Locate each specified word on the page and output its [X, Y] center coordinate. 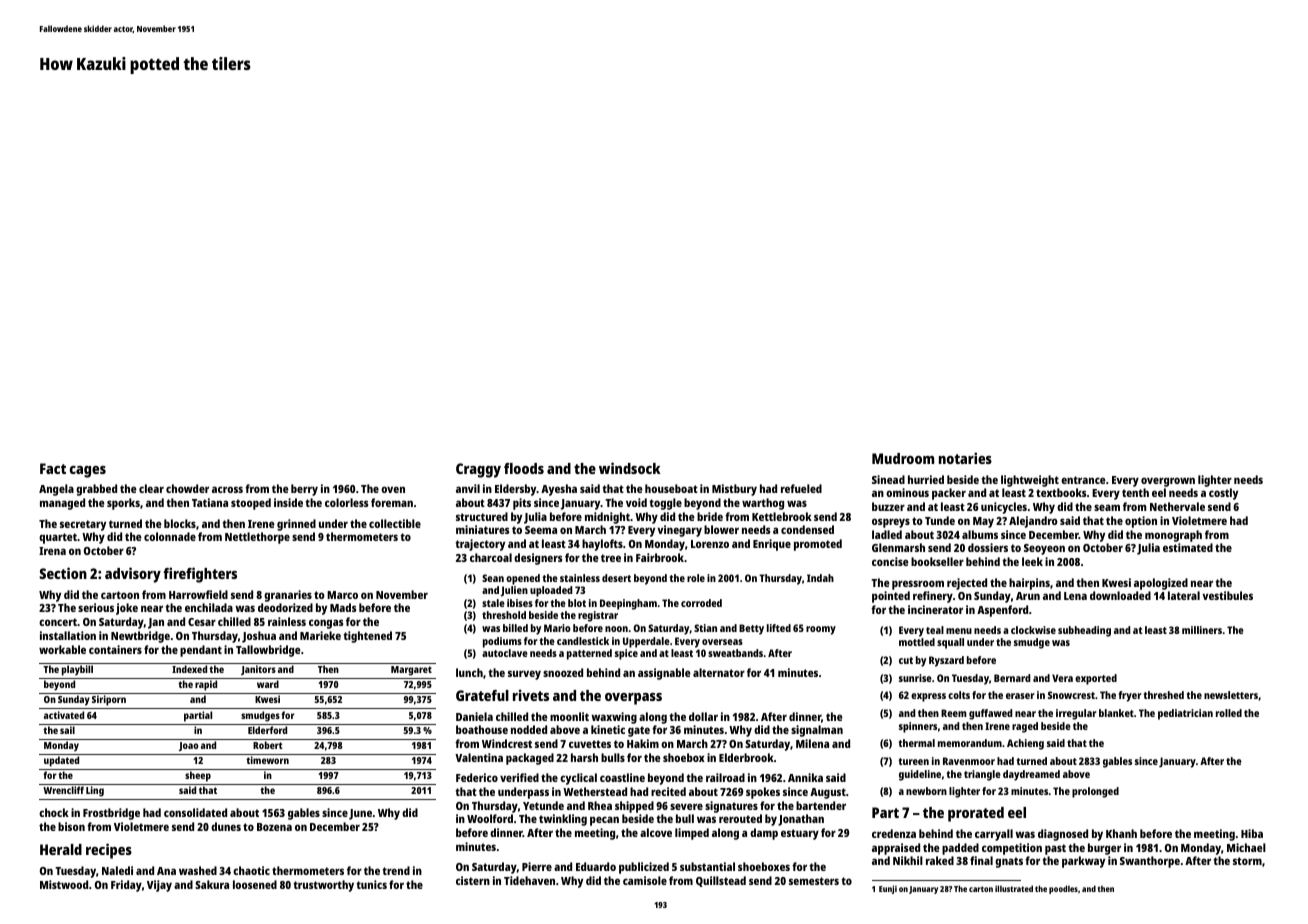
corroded [701, 603]
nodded [529, 729]
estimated [1188, 547]
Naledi [117, 870]
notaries [965, 458]
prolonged [1095, 792]
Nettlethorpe [257, 538]
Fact [53, 468]
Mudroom [903, 458]
